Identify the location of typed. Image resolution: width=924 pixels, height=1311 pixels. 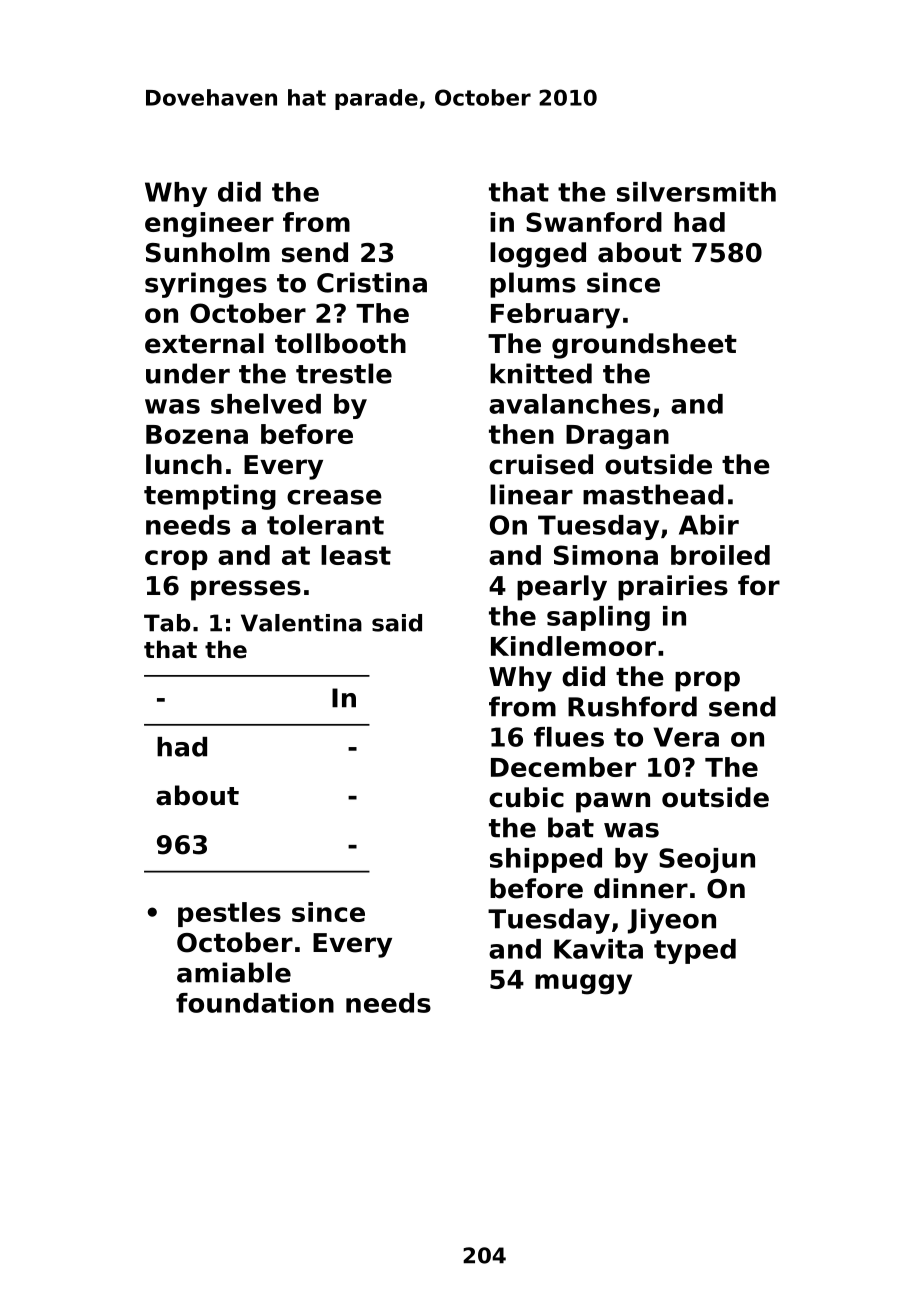
(695, 951).
